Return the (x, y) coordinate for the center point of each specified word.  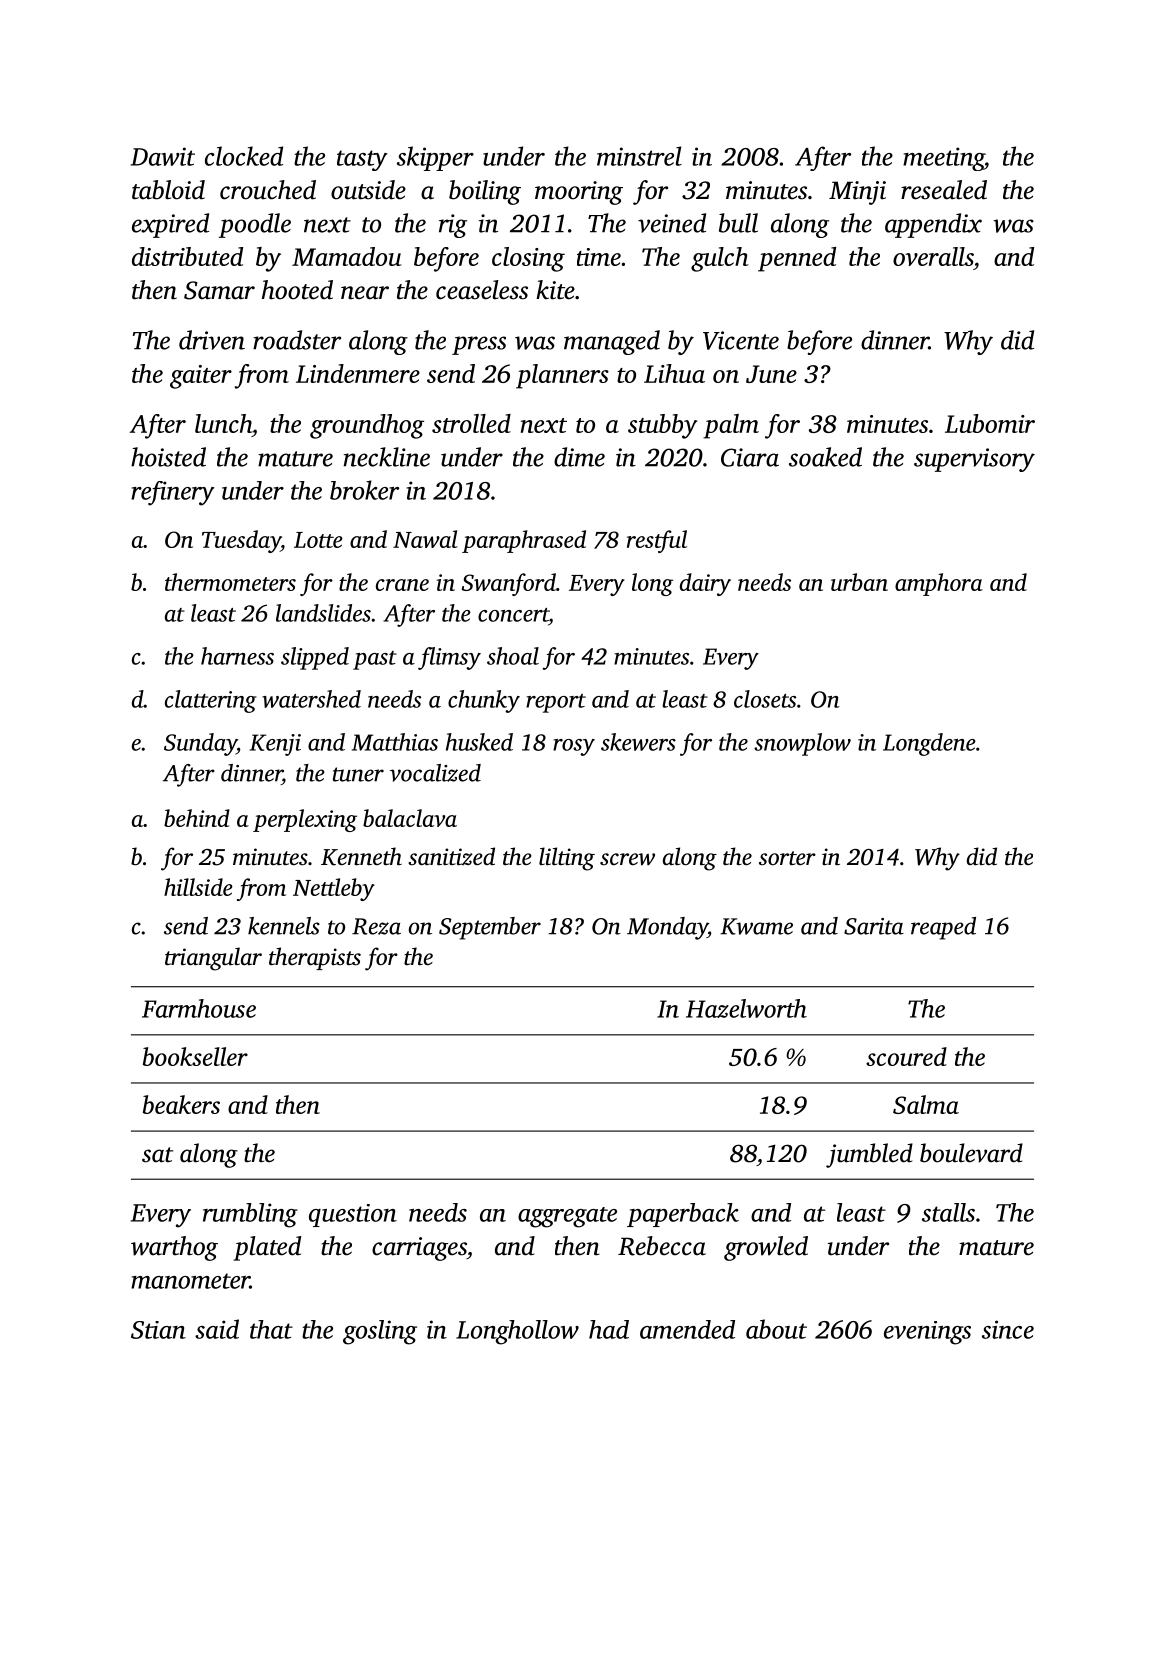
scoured (906, 1056)
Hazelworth (746, 1008)
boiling (485, 192)
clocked (244, 156)
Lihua (674, 373)
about (776, 1329)
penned (797, 259)
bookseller (195, 1056)
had (609, 1329)
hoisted (168, 457)
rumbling (250, 1215)
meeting (943, 159)
